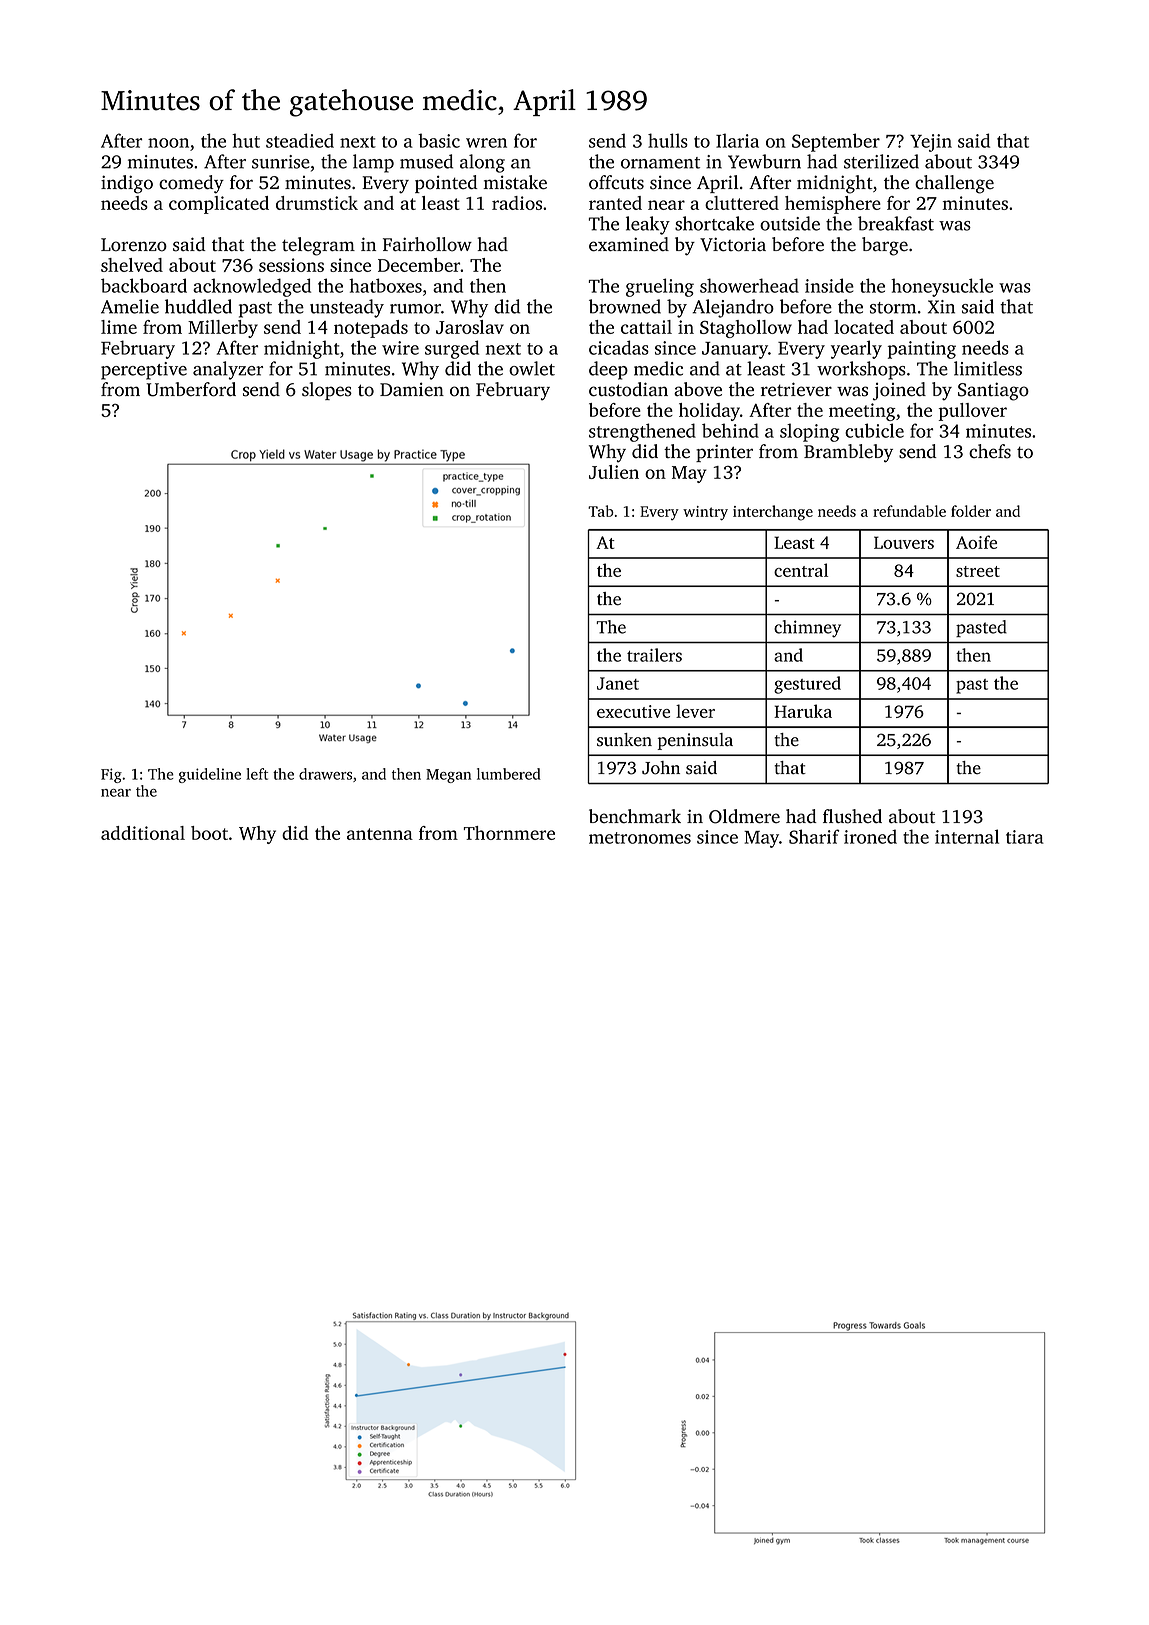 This page has height=1625, width=1149. I want to click on Lorenzo, so click(134, 245).
